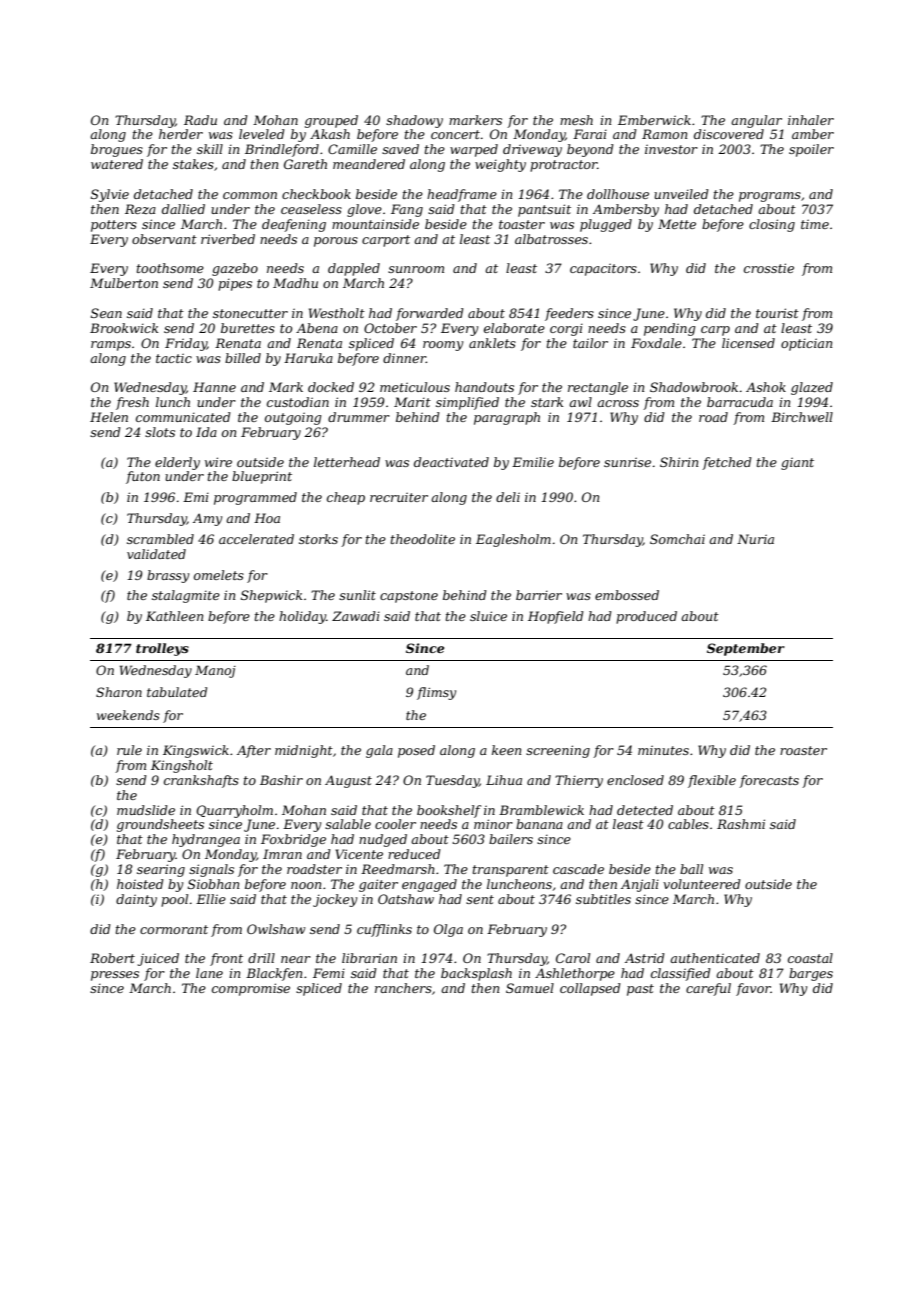  What do you see at coordinates (140, 884) in the screenshot?
I see `hoisted` at bounding box center [140, 884].
